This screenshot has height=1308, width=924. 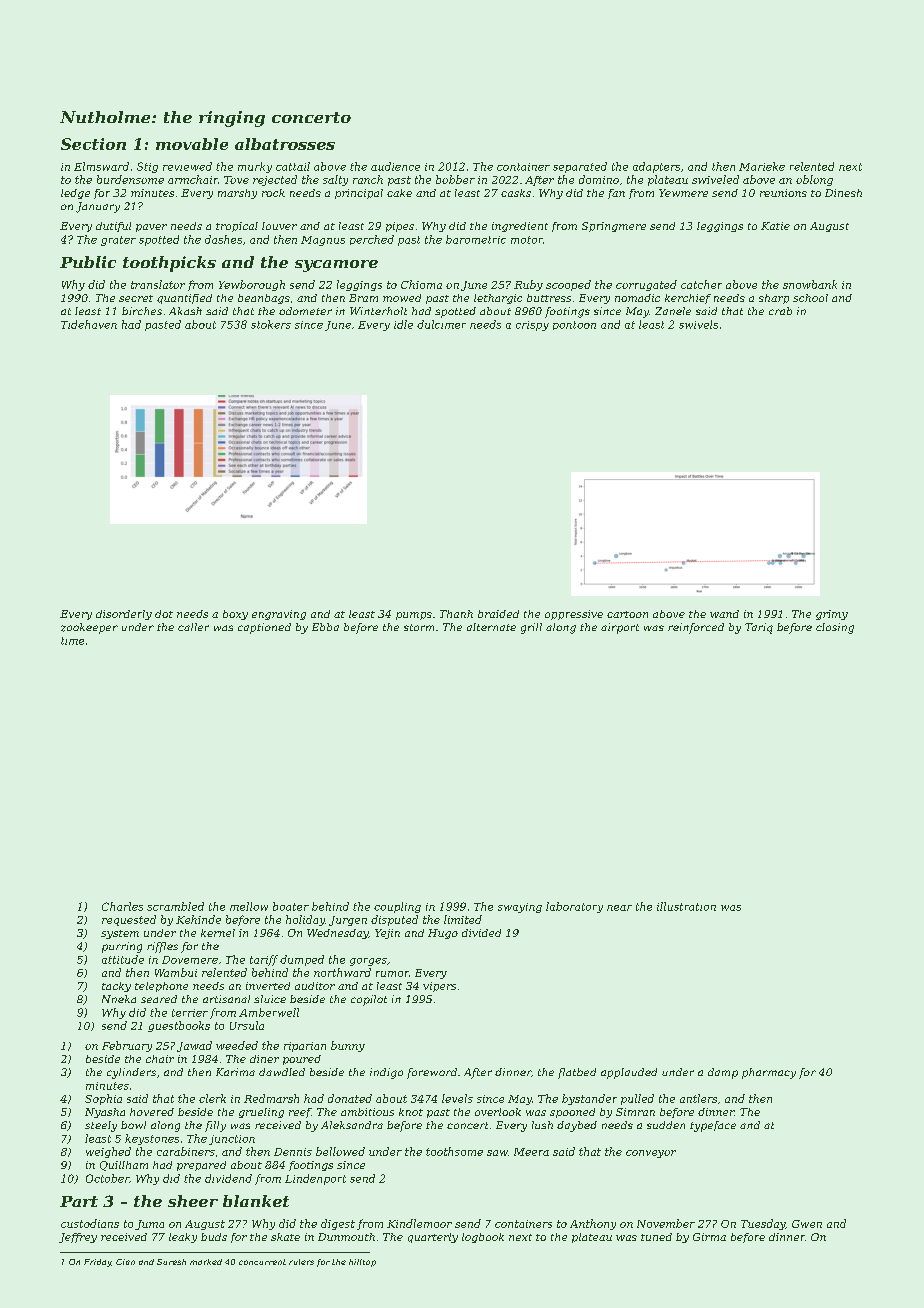 What do you see at coordinates (151, 228) in the screenshot?
I see `paver` at bounding box center [151, 228].
